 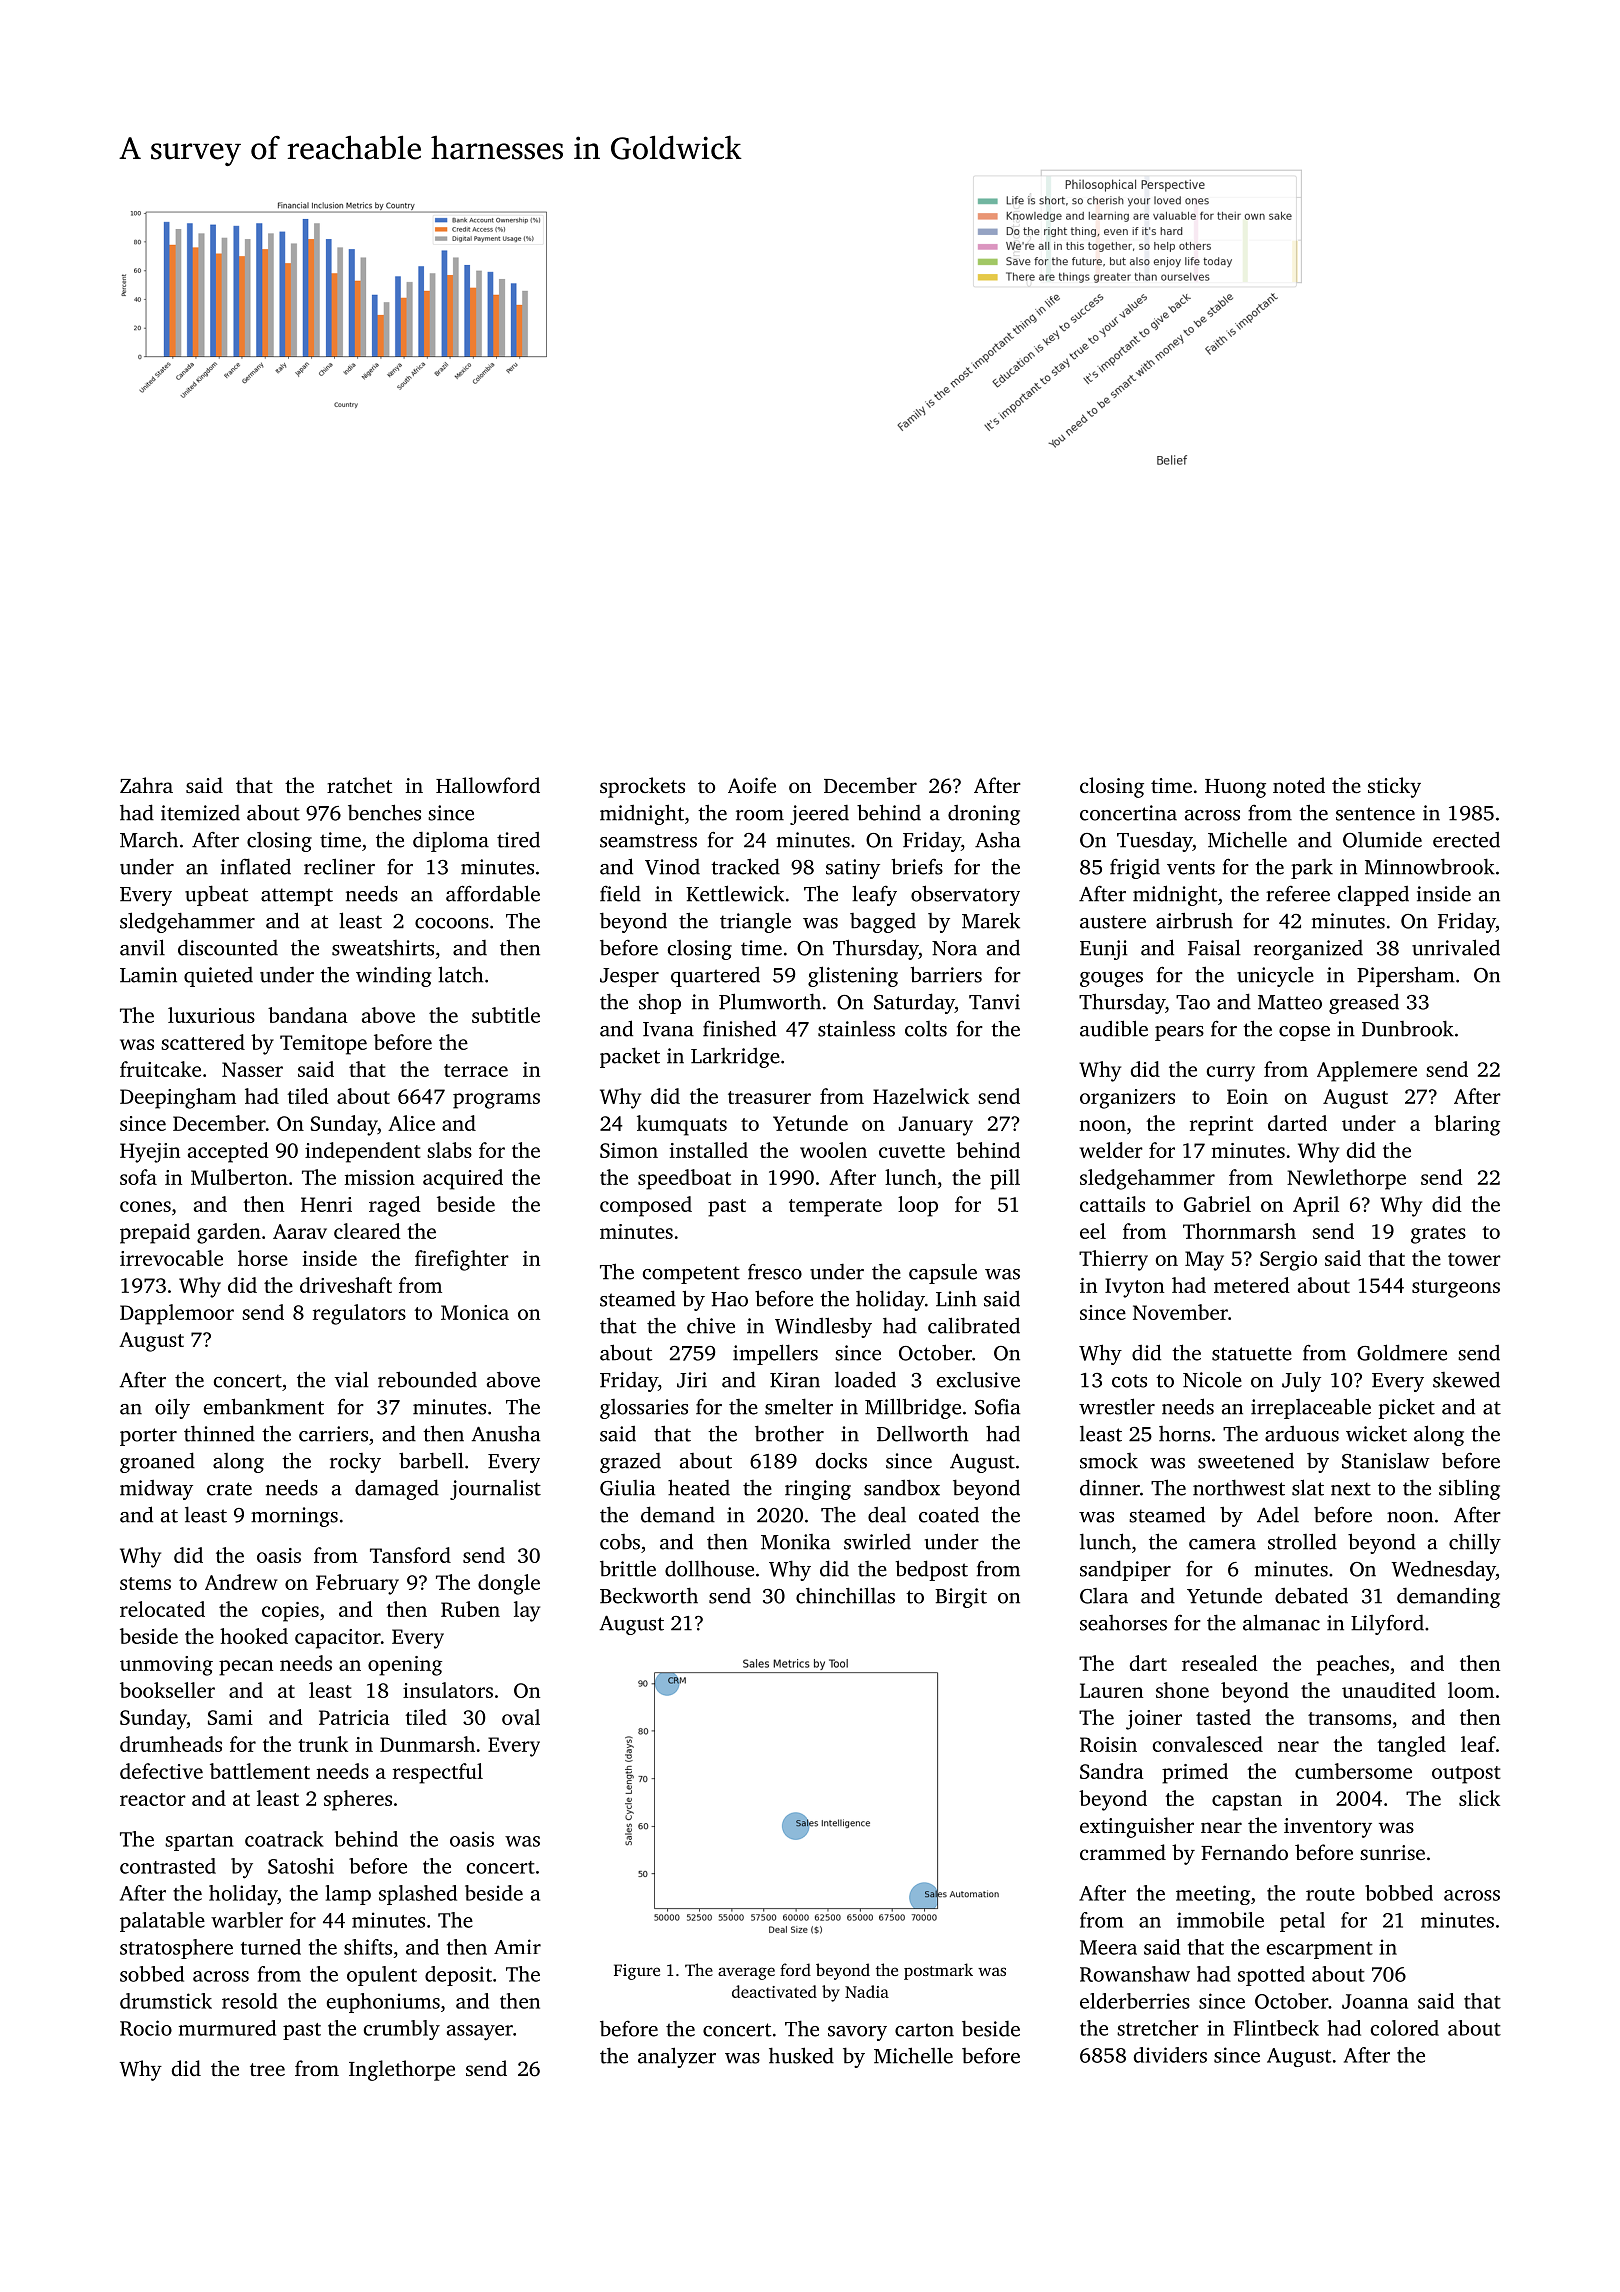 I want to click on relocated, so click(x=162, y=1609).
